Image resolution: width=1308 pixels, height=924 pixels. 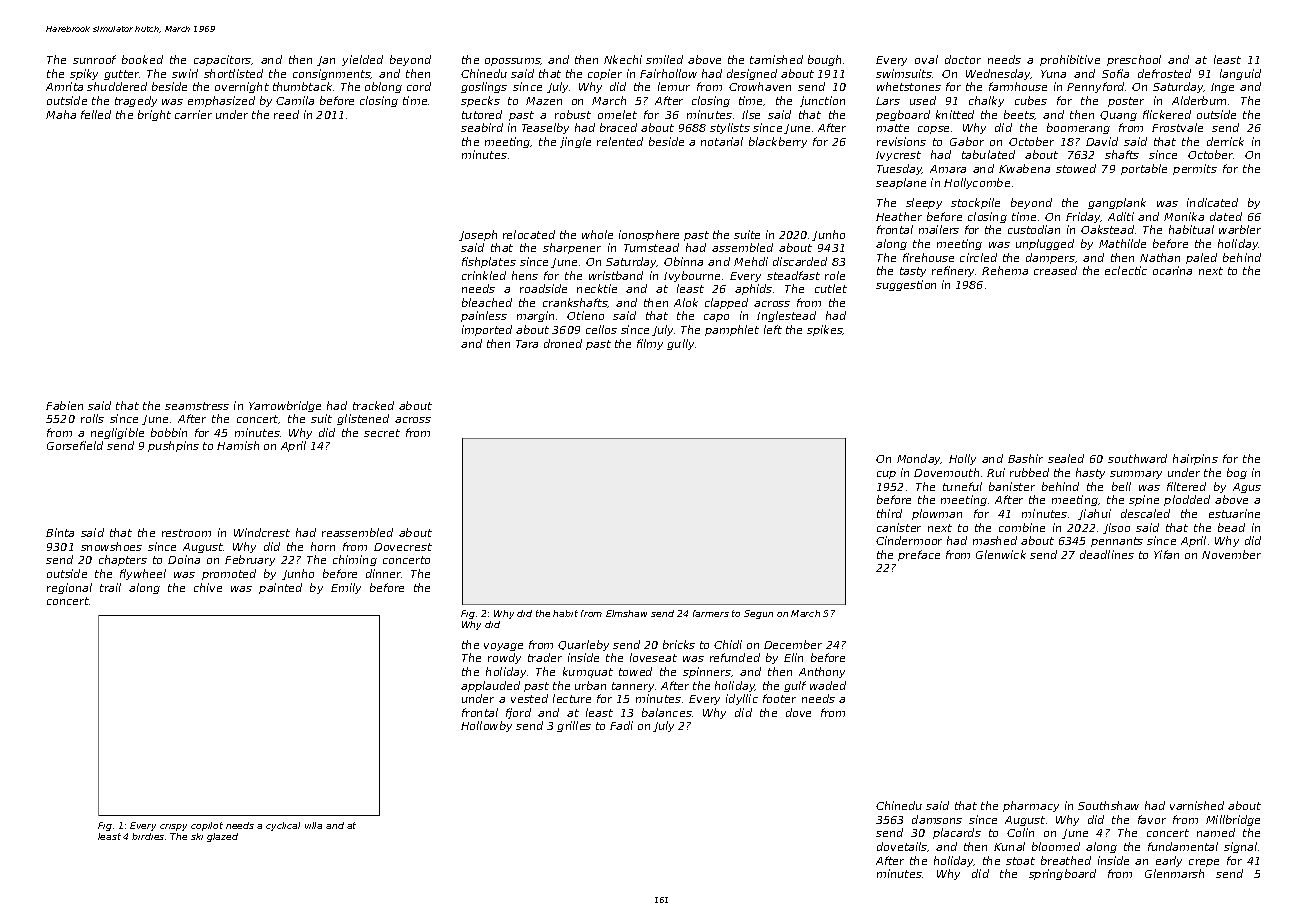 I want to click on glazed, so click(x=222, y=837).
